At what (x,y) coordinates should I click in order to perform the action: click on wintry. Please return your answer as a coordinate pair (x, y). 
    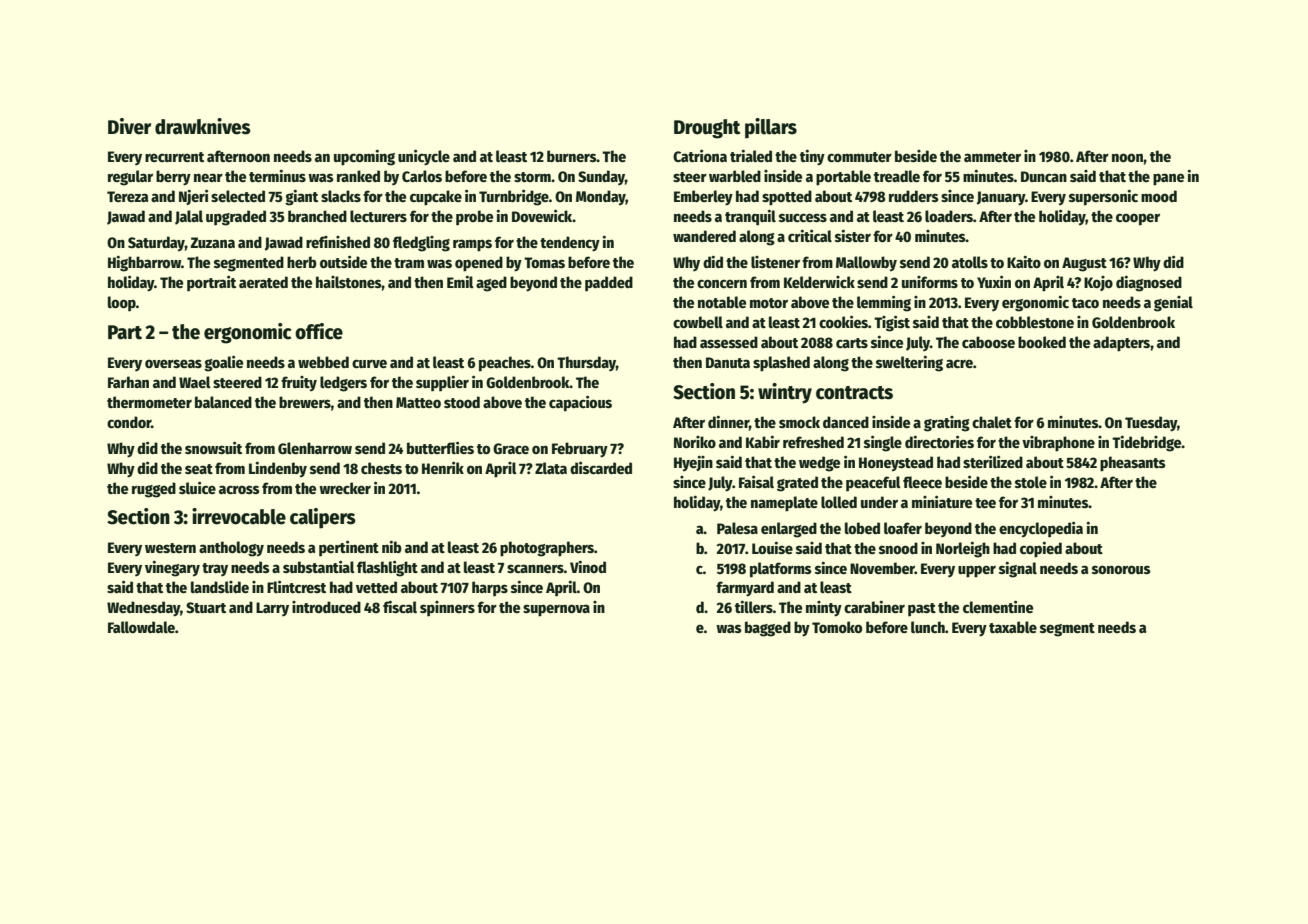
    Looking at the image, I should click on (785, 393).
